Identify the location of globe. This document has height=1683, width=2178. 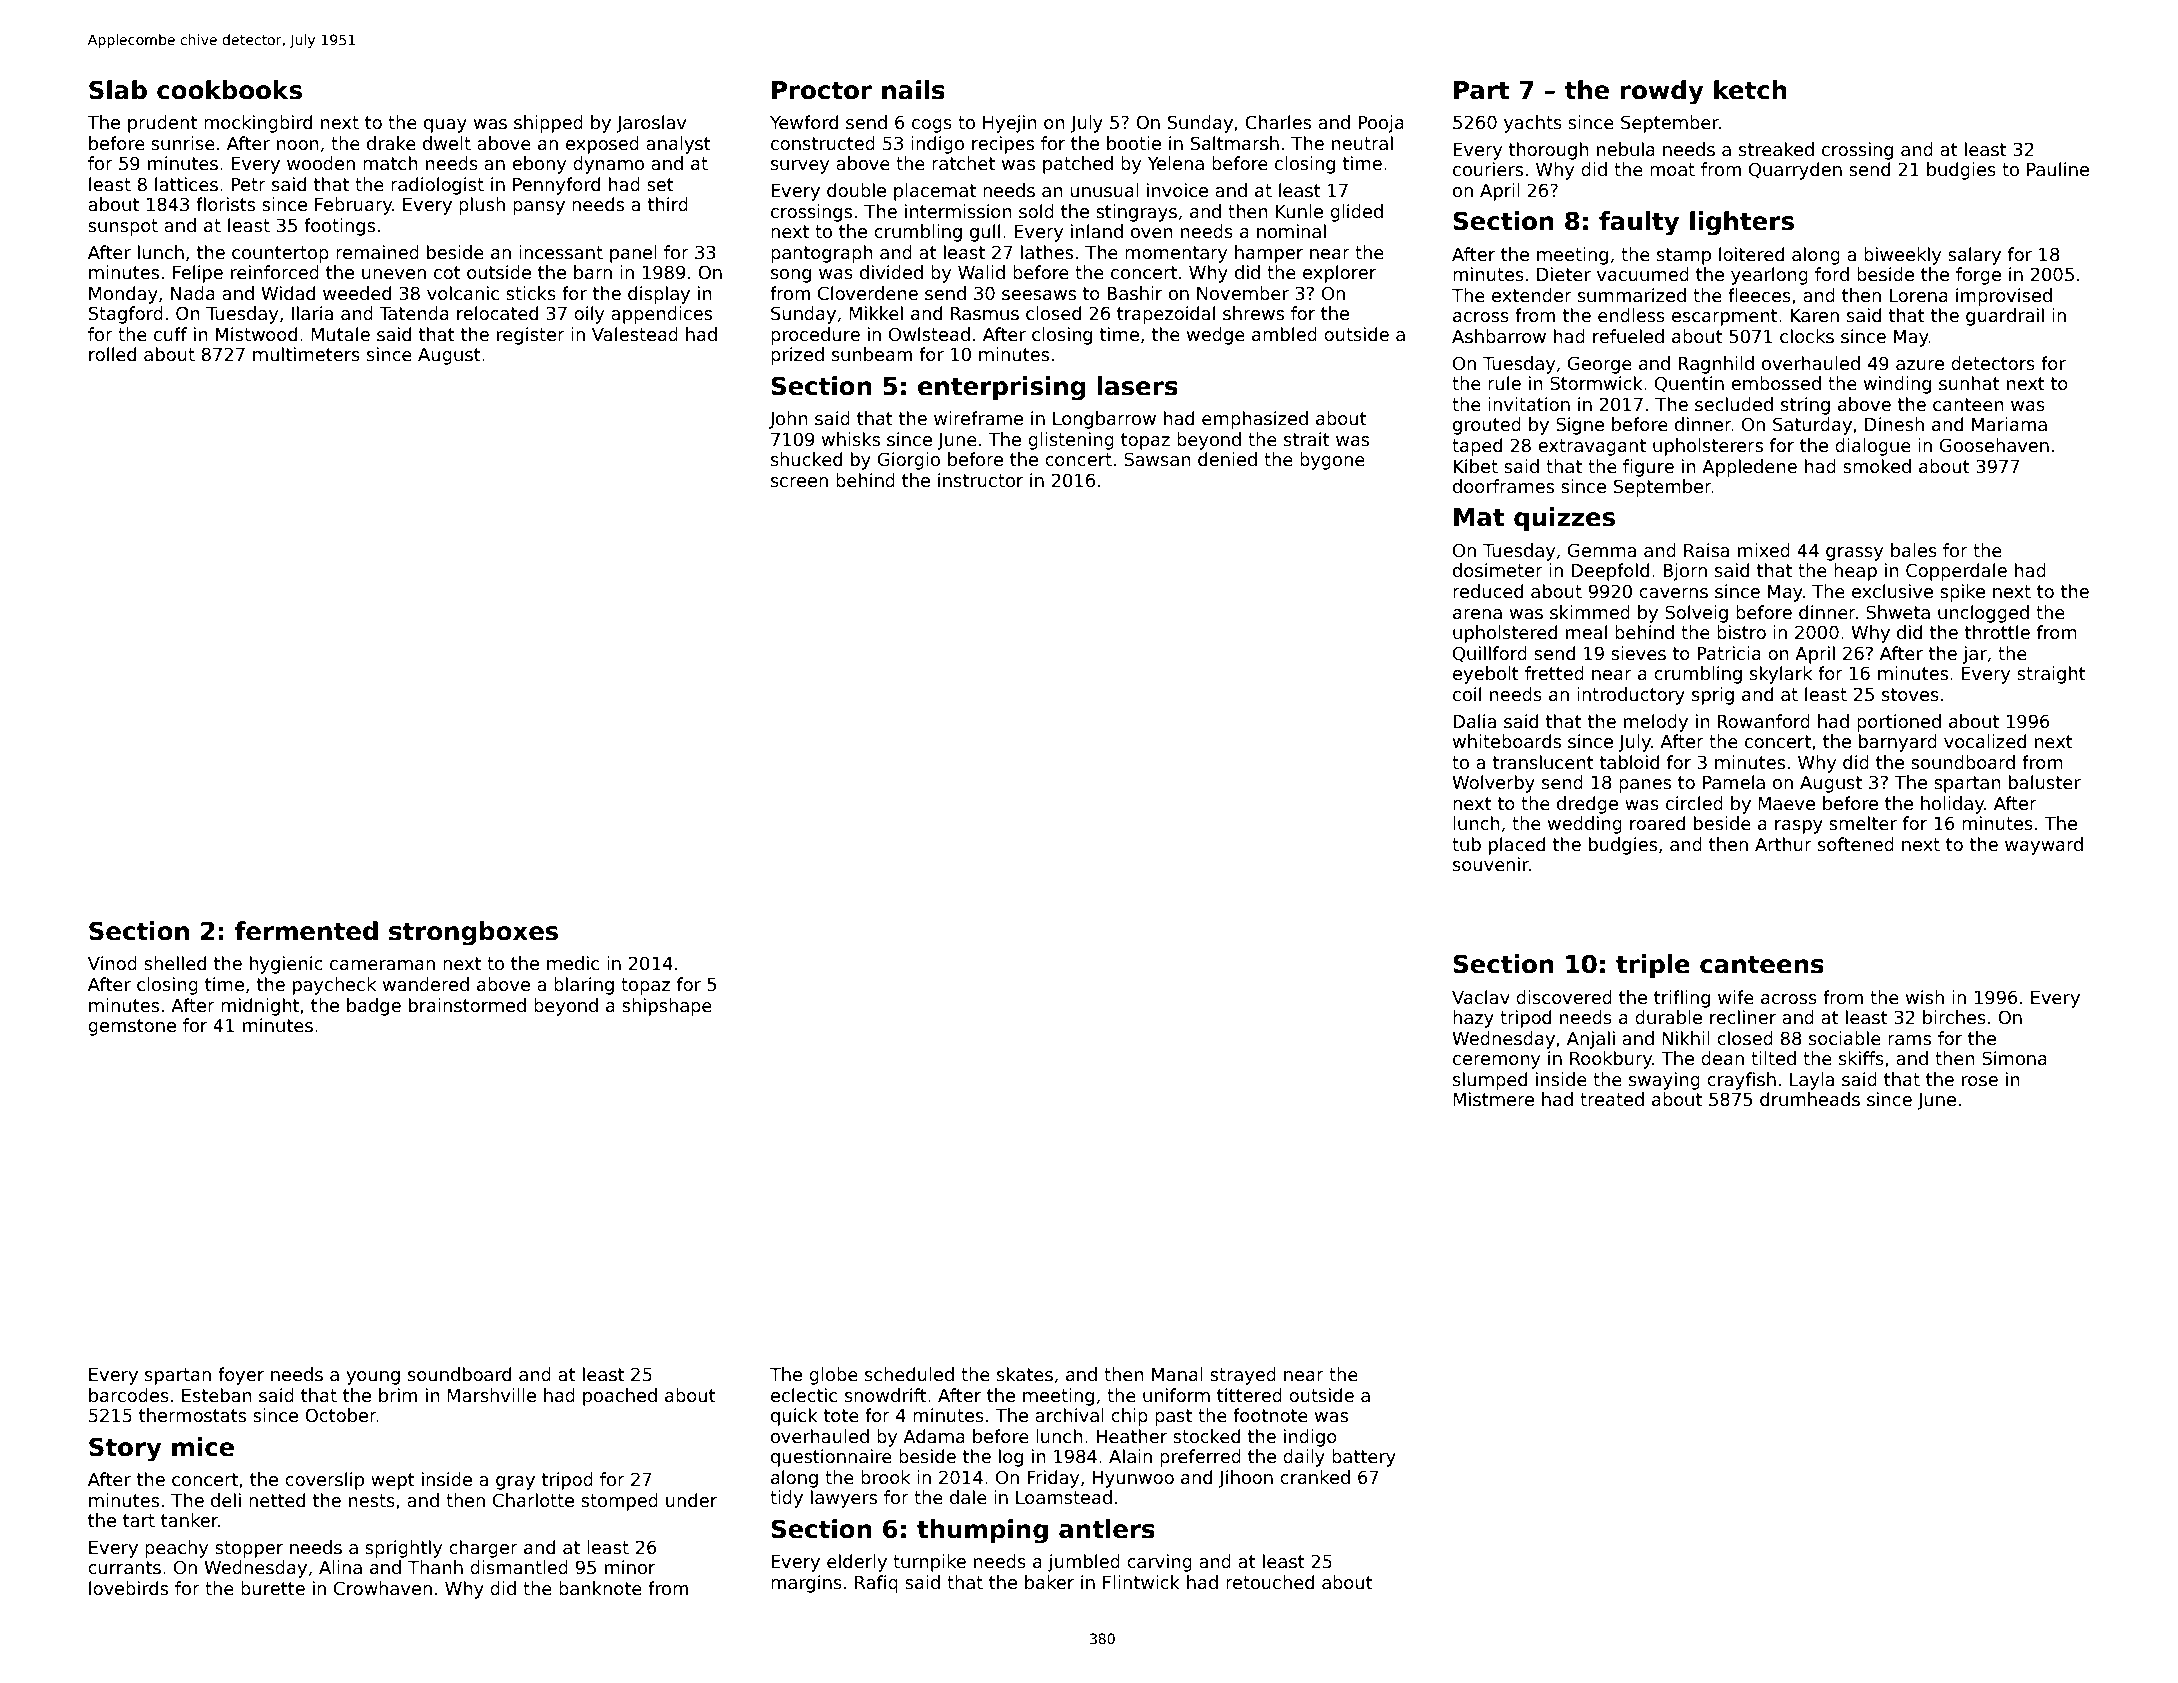
(833, 1376).
